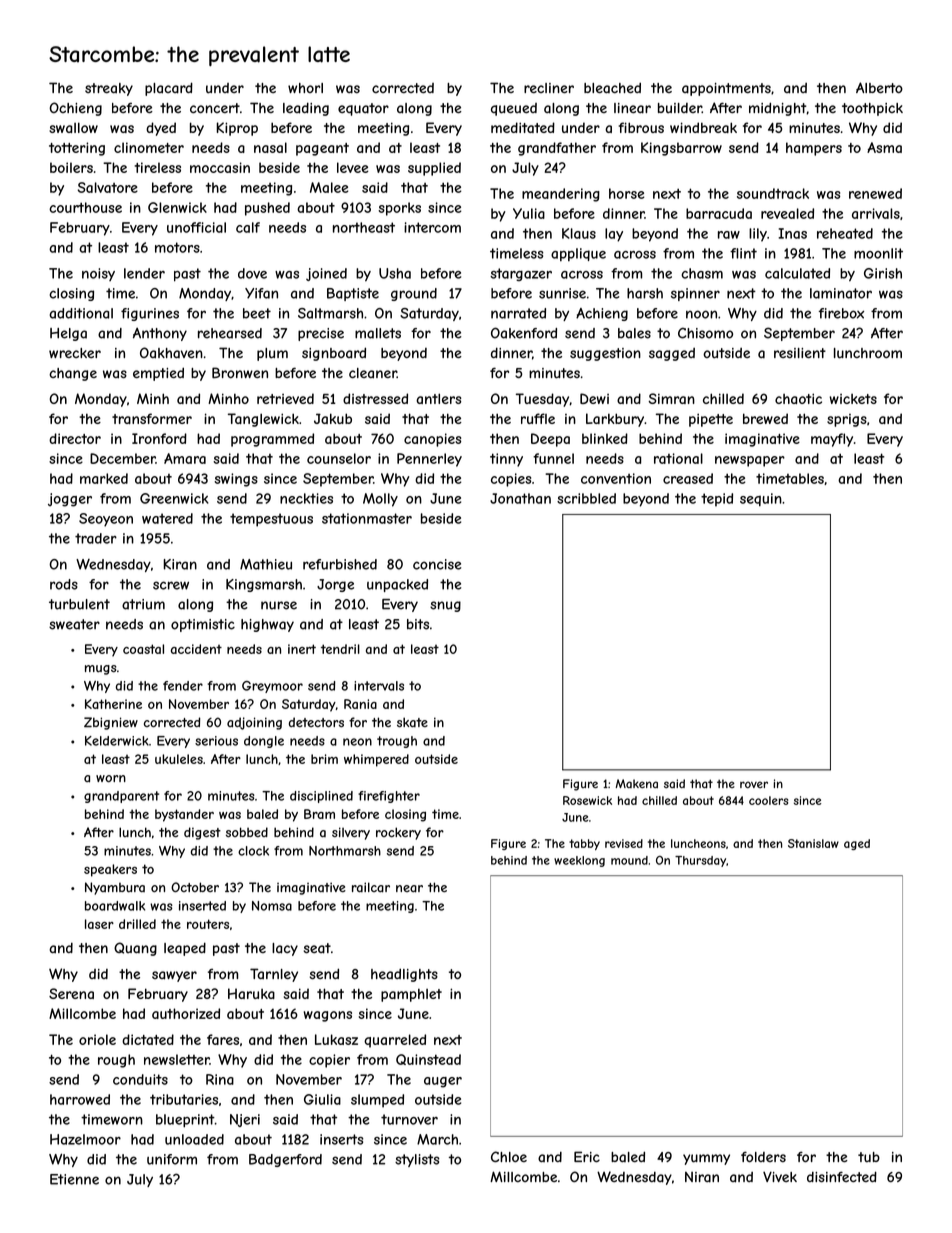 This screenshot has width=952, height=1233. Describe the element at coordinates (398, 833) in the screenshot. I see `rockery` at that location.
